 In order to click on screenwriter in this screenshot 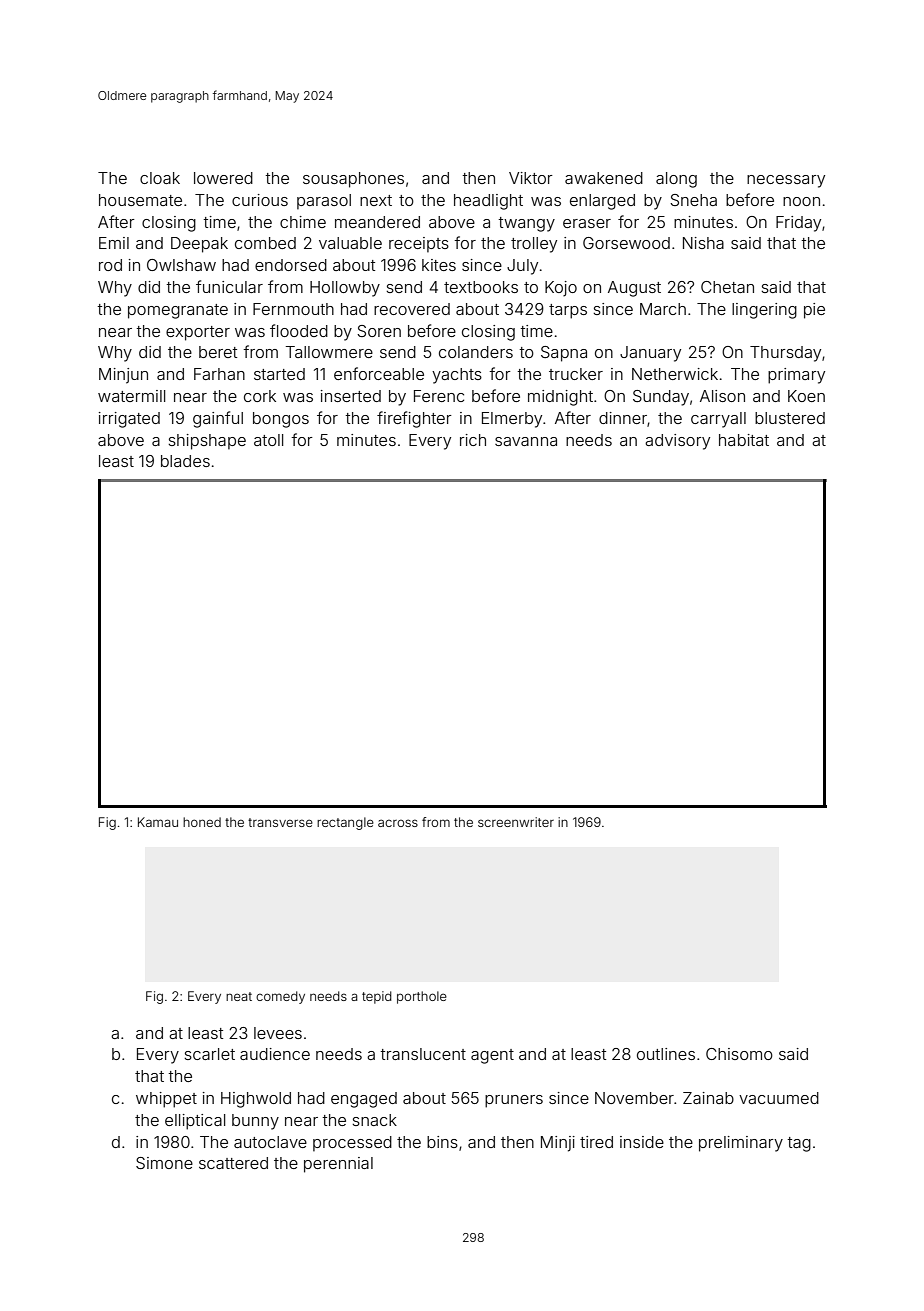, I will do `click(516, 822)`.
